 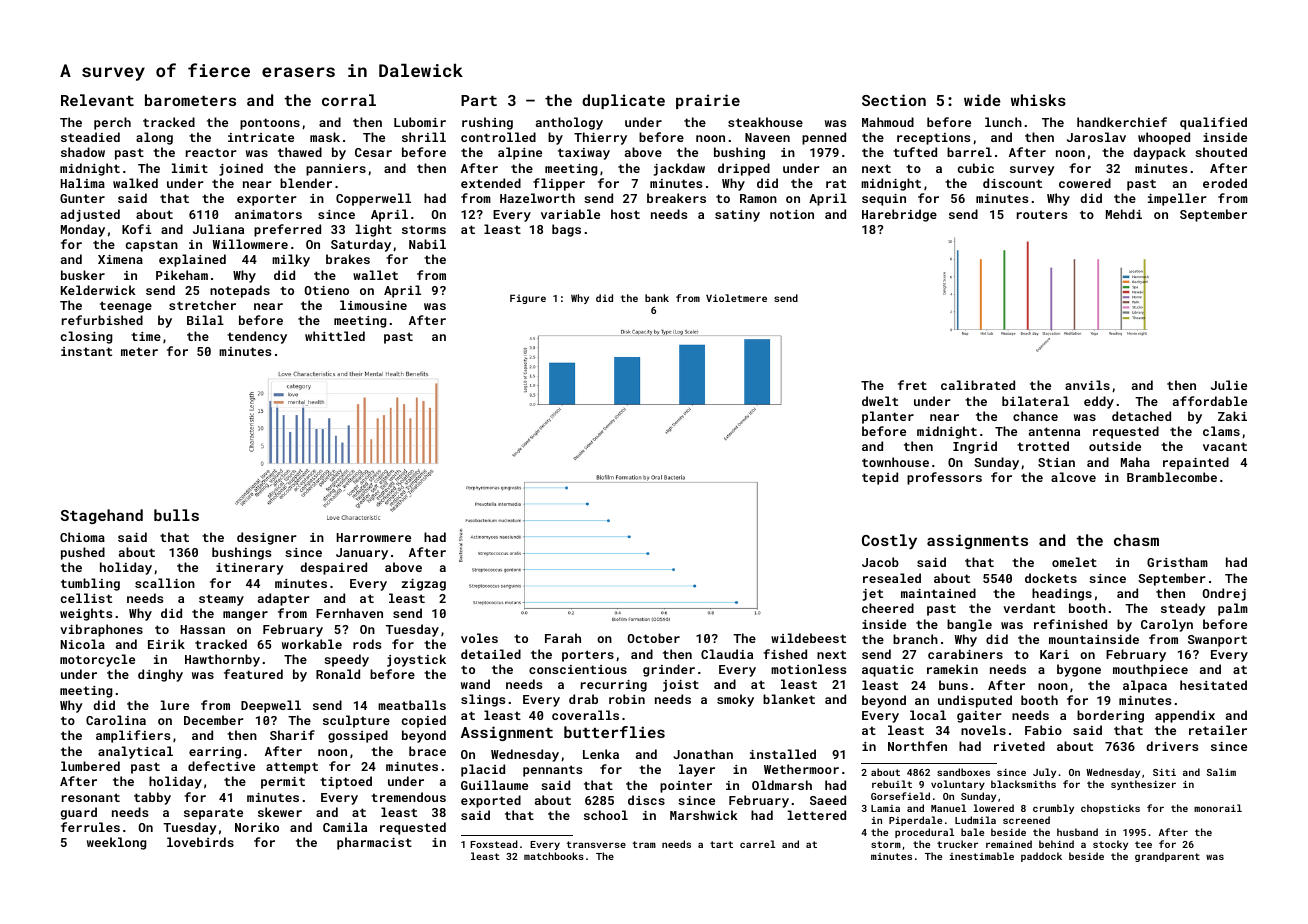 What do you see at coordinates (736, 298) in the screenshot?
I see `Violetmere` at bounding box center [736, 298].
